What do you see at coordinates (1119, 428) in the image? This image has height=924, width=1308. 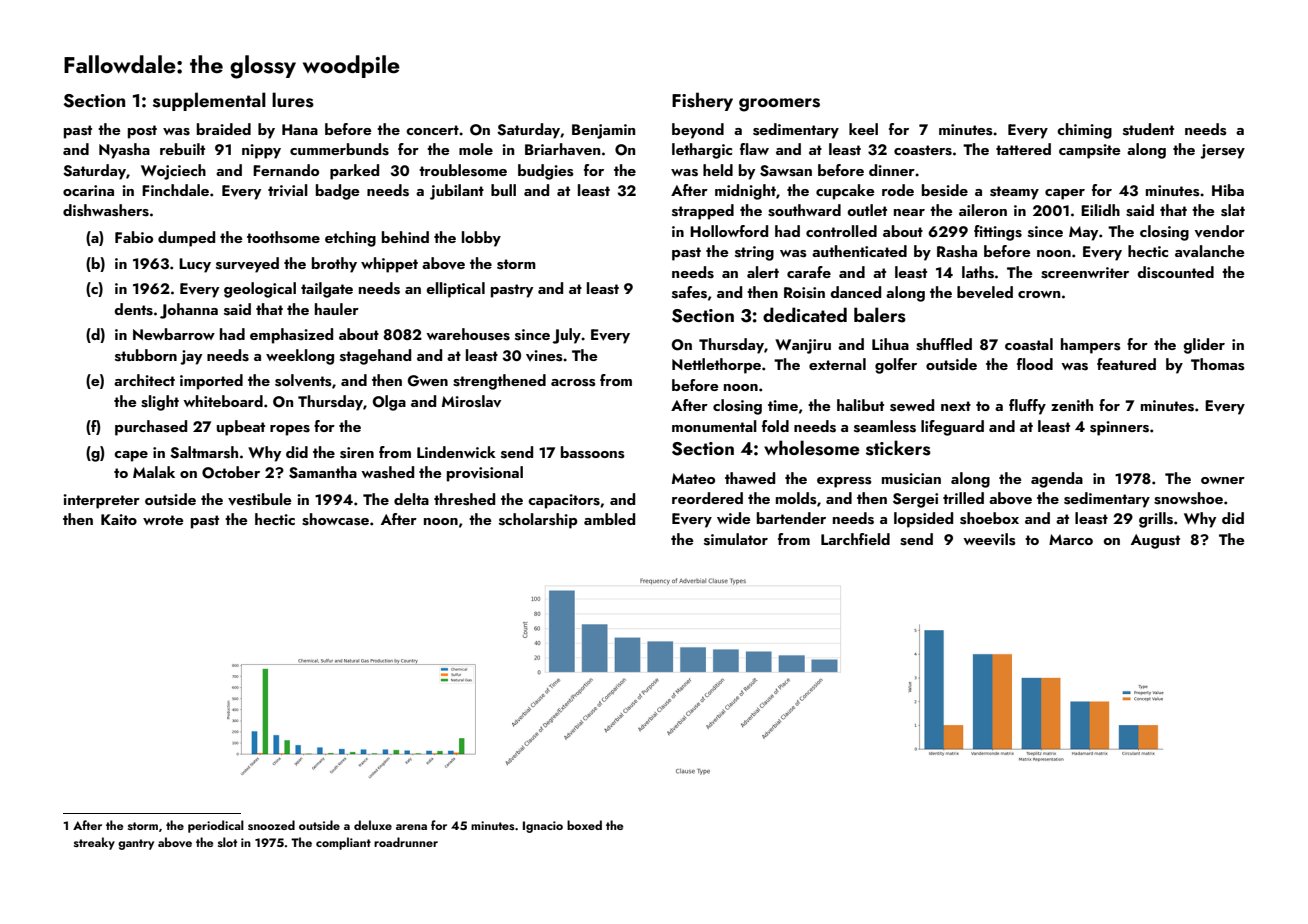 I see `spinners` at bounding box center [1119, 428].
